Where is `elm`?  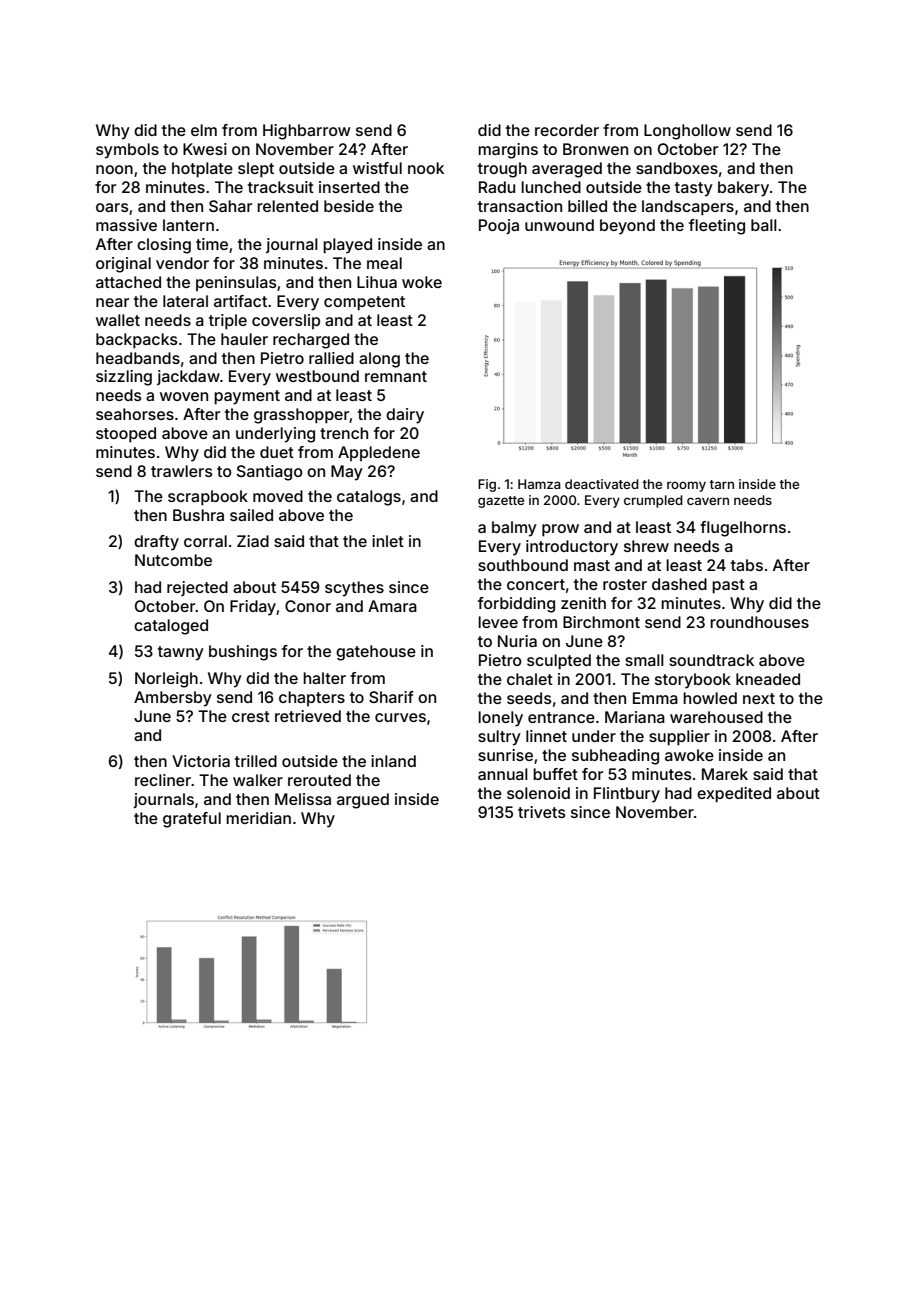 elm is located at coordinates (204, 130).
